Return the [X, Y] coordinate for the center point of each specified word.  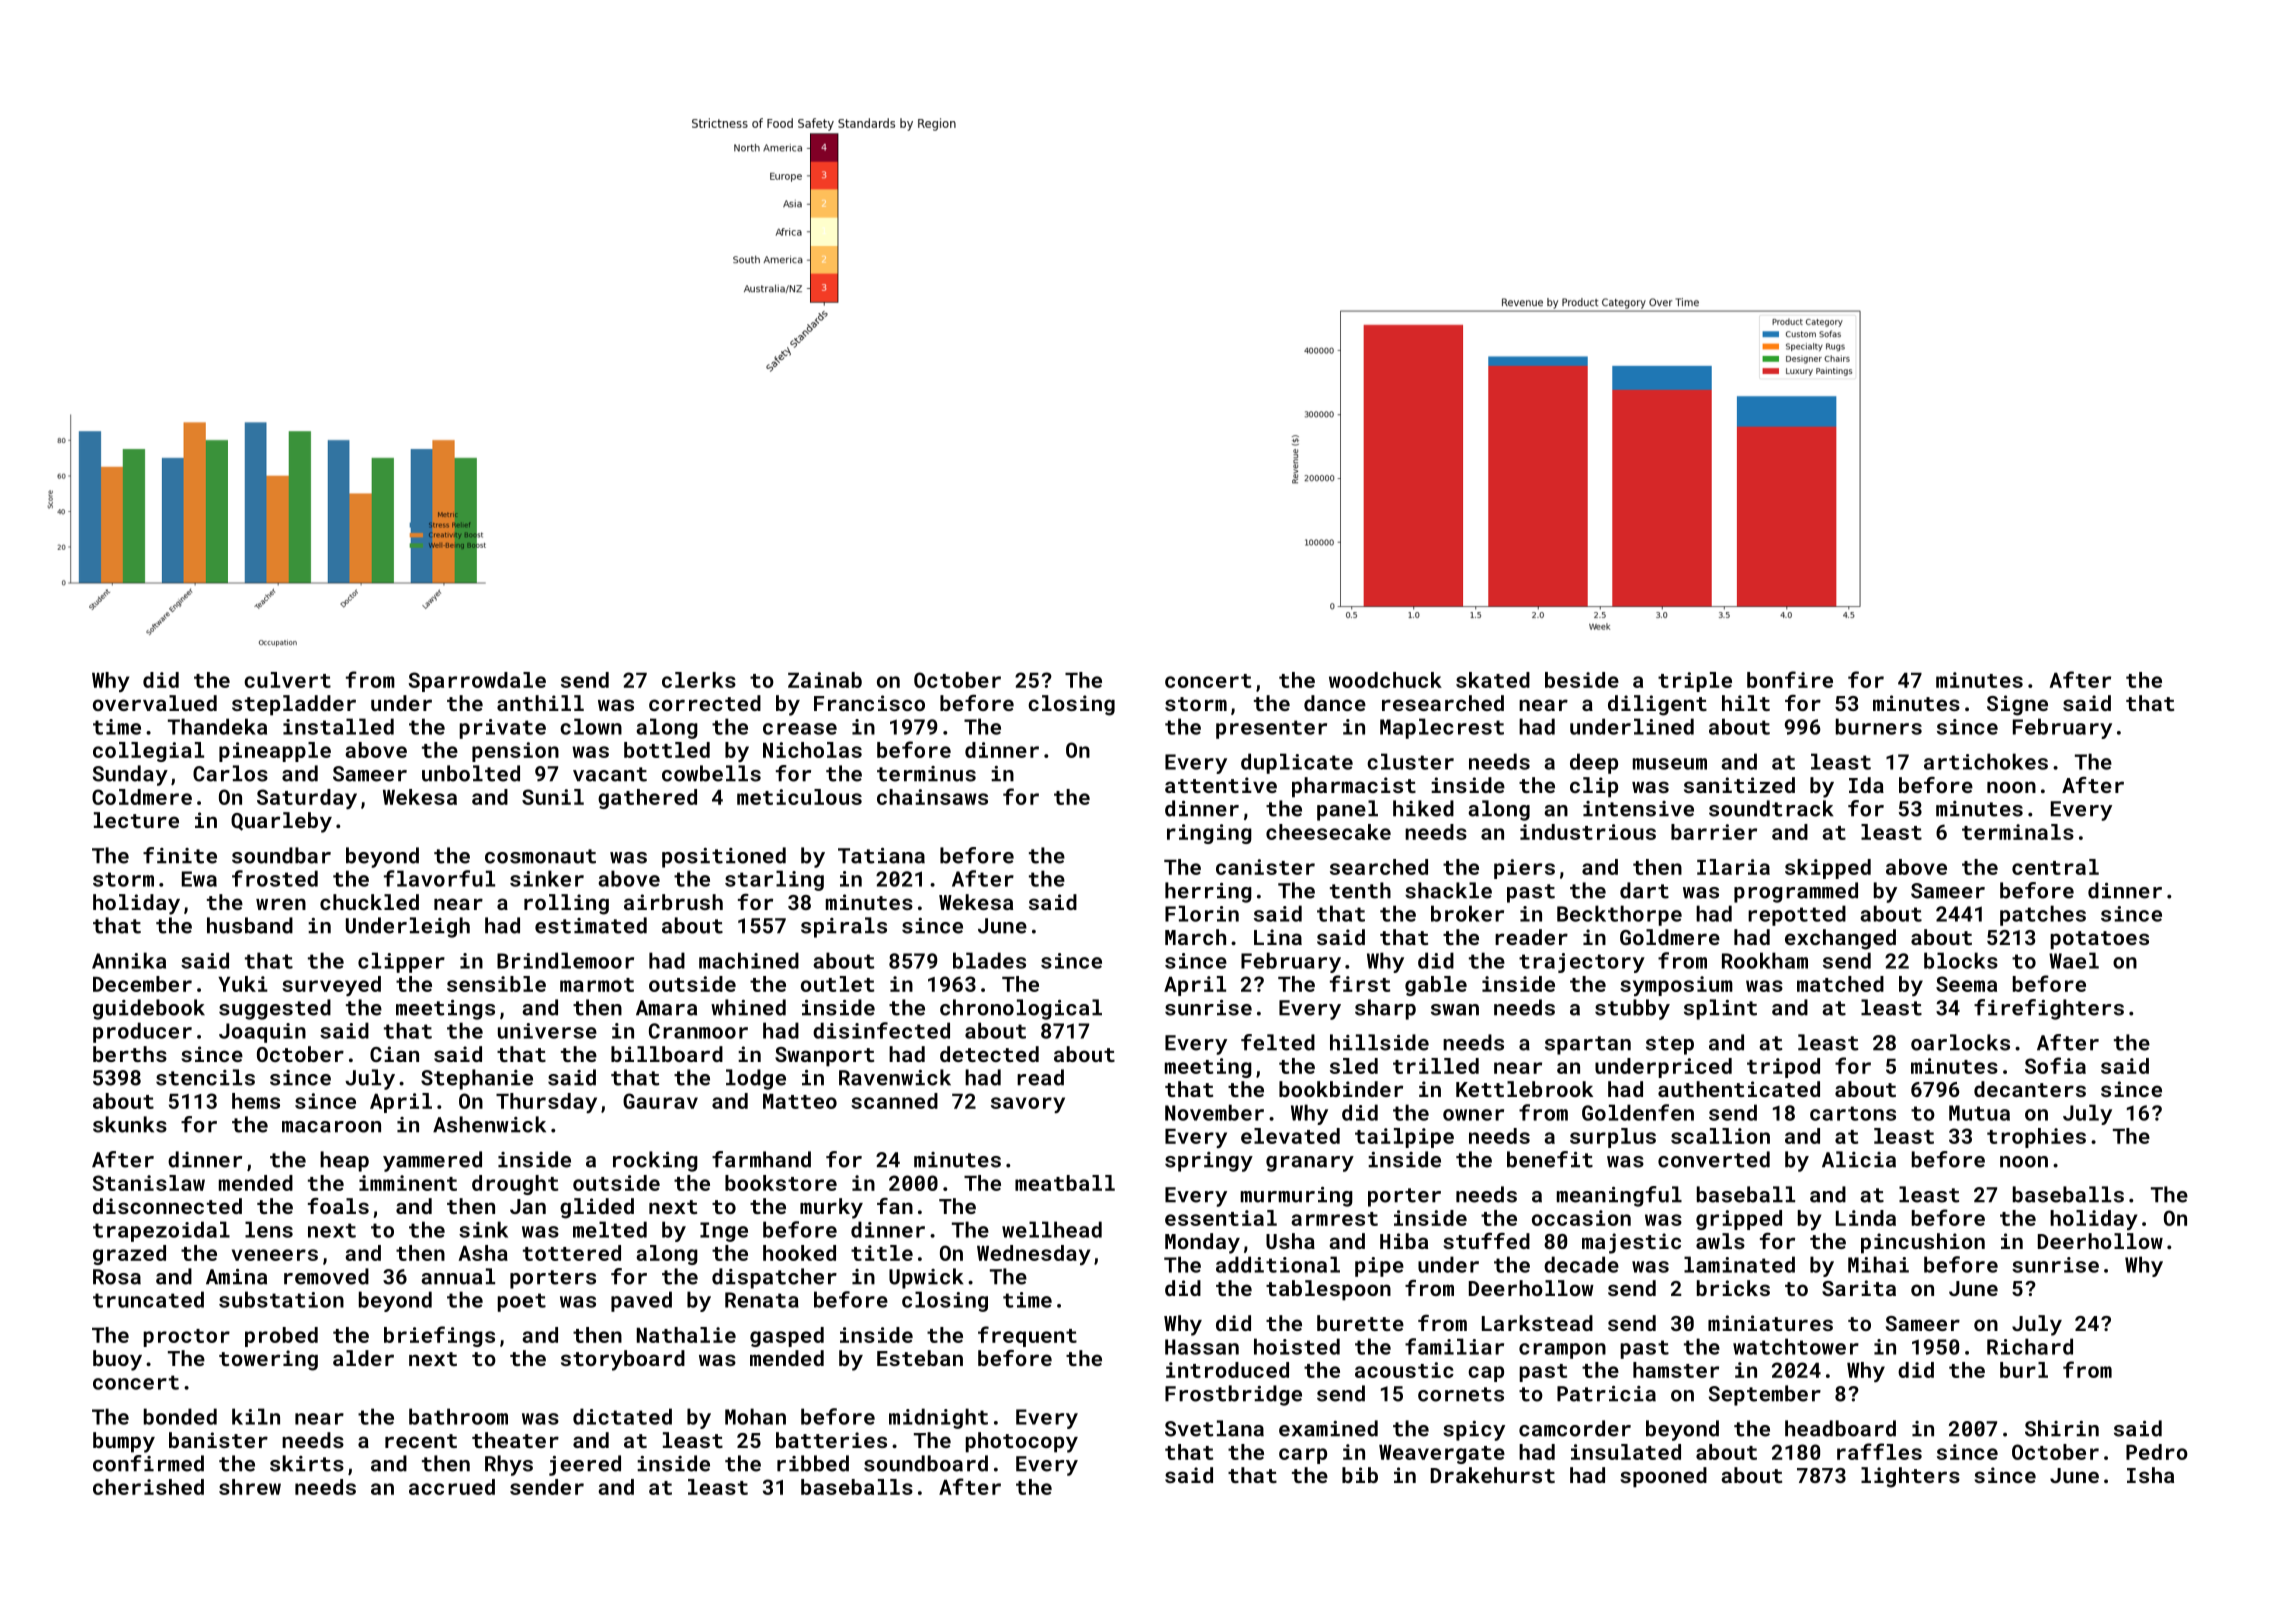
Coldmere [142, 797]
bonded [180, 1416]
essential [1221, 1218]
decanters [2030, 1089]
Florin [1202, 913]
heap [344, 1161]
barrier [1714, 832]
